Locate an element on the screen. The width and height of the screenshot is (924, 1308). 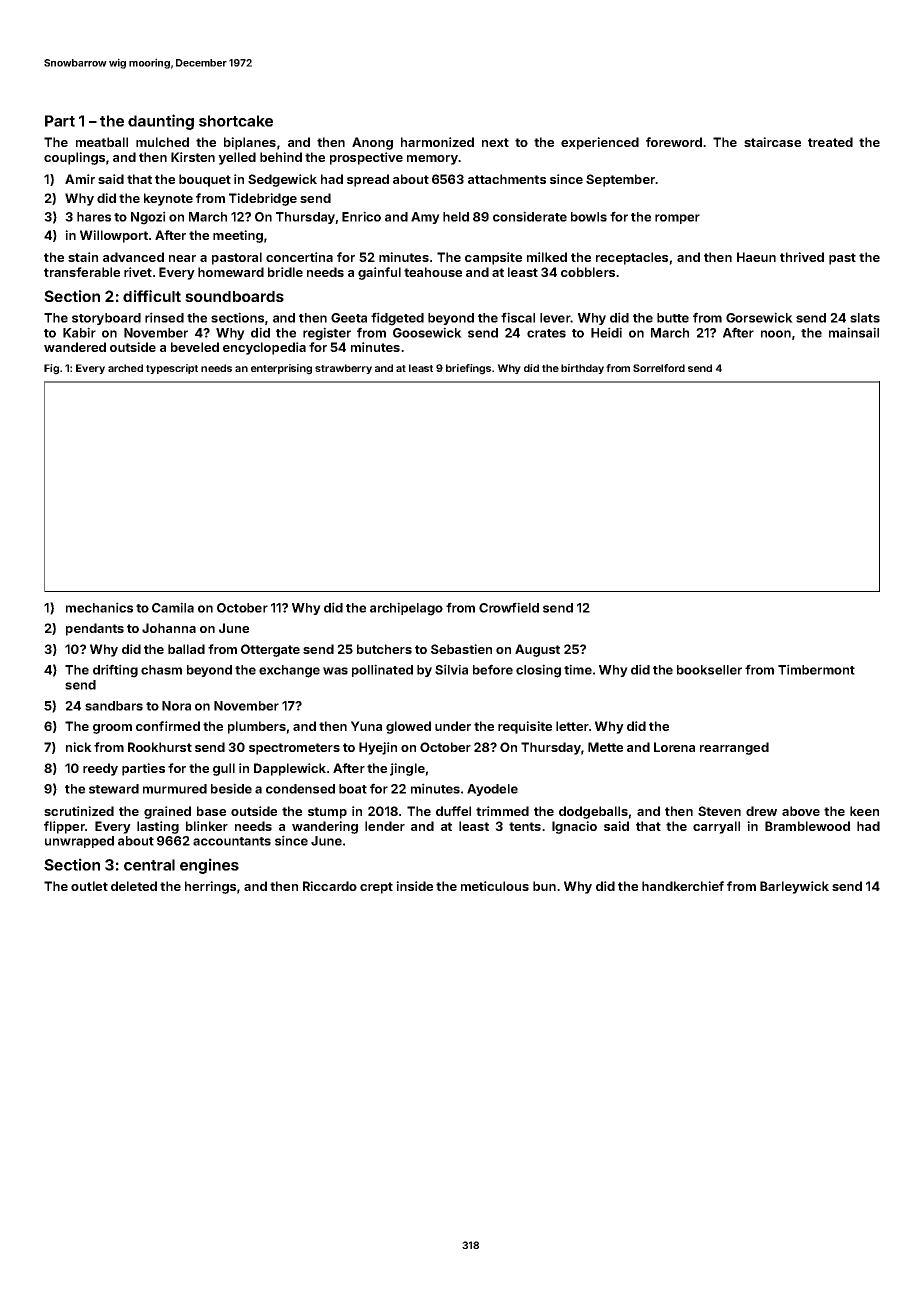
typescript is located at coordinates (172, 369).
